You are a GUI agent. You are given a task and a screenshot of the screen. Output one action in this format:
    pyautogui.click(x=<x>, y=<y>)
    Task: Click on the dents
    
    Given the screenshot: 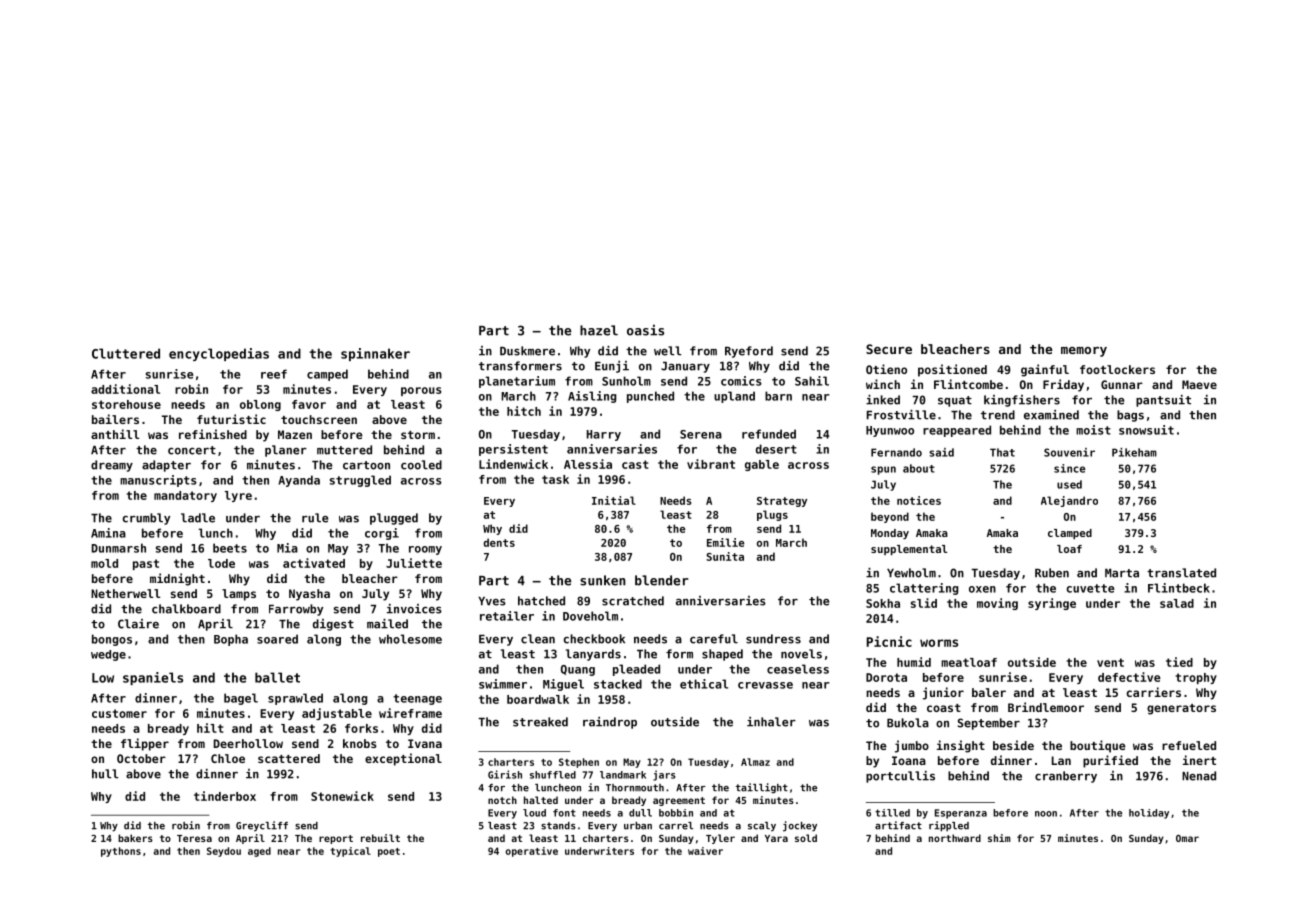 What is the action you would take?
    pyautogui.click(x=499, y=542)
